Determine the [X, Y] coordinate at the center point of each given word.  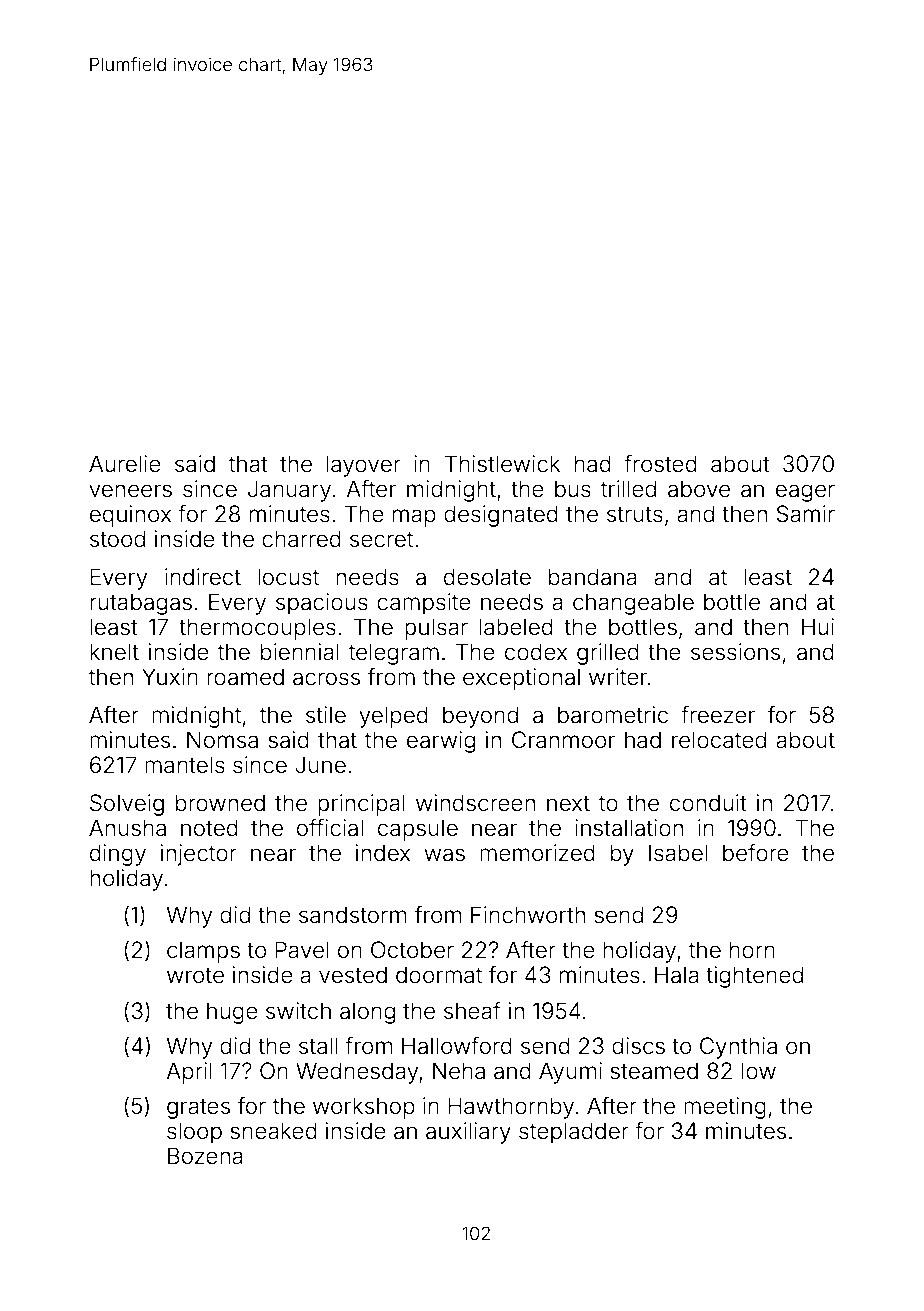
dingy [118, 855]
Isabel [678, 853]
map [414, 518]
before [756, 853]
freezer [718, 715]
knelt [114, 652]
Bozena [205, 1156]
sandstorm [352, 915]
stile [326, 715]
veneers [130, 491]
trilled [628, 489]
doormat [439, 975]
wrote [195, 976]
